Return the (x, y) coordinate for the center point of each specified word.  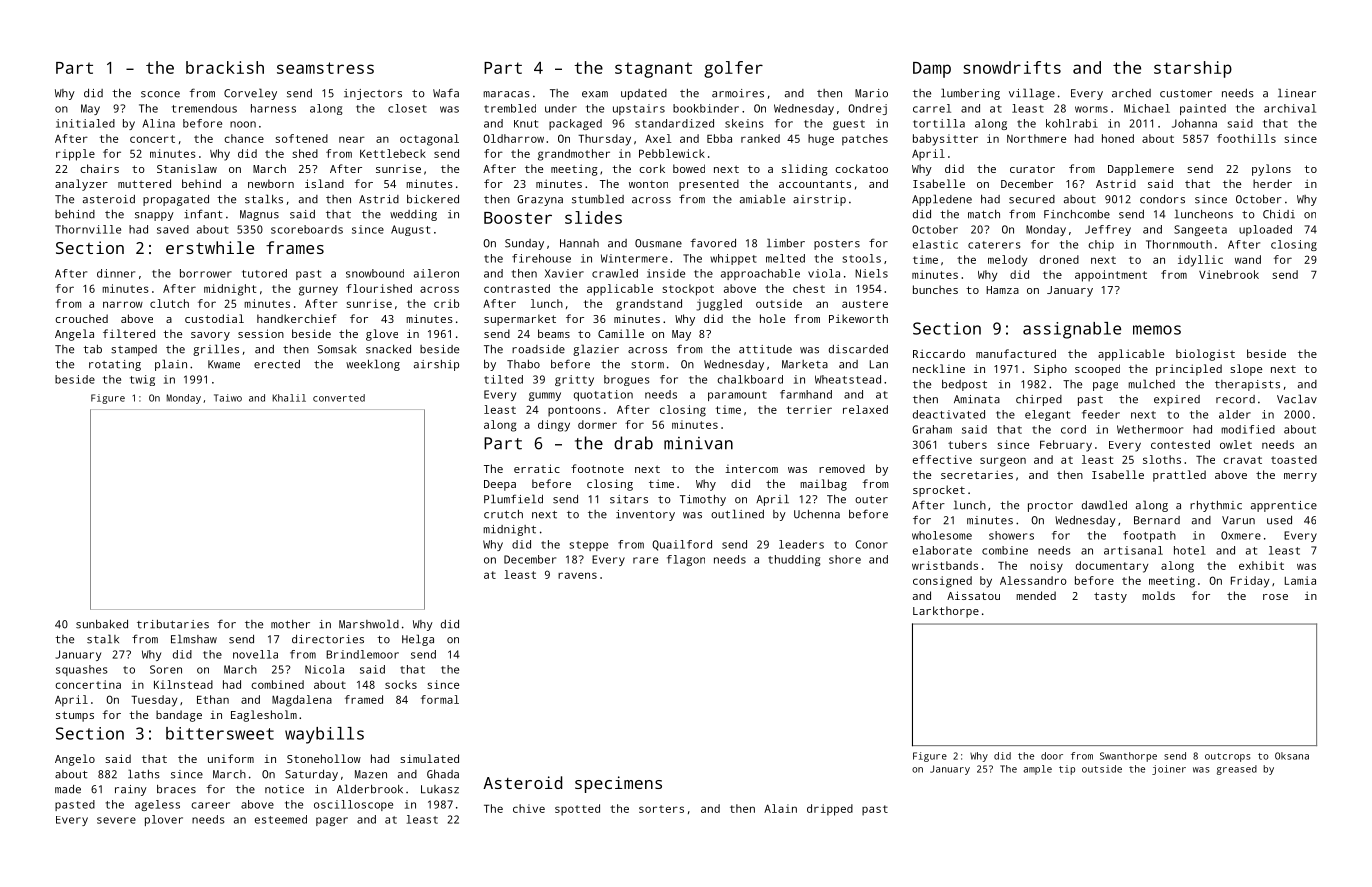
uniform (231, 758)
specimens (618, 784)
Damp (932, 70)
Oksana (1292, 756)
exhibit (1261, 565)
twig (142, 380)
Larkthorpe (946, 612)
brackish (225, 67)
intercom (751, 469)
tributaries (173, 624)
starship (1193, 69)
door (1052, 756)
